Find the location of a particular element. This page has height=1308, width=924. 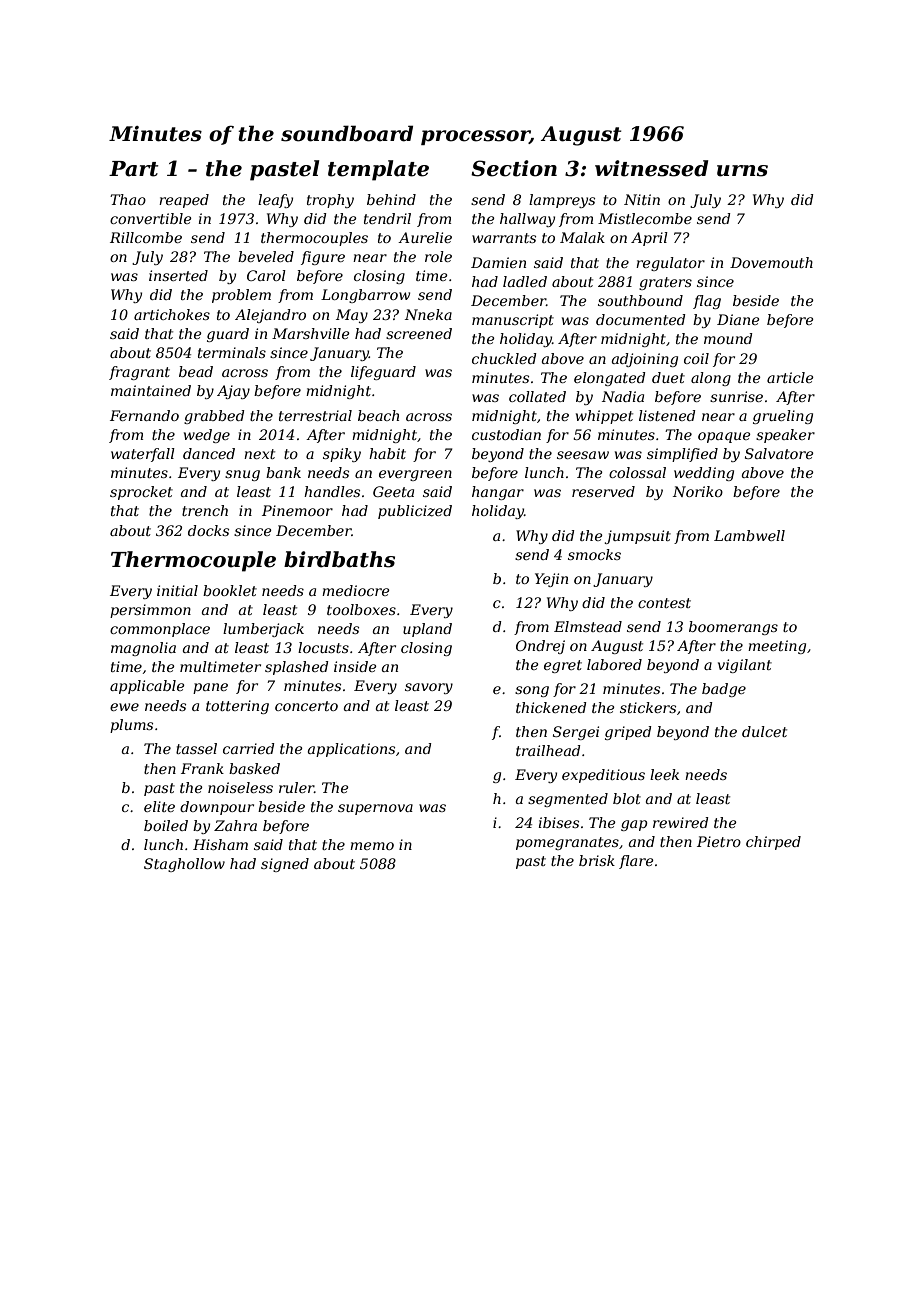

docks is located at coordinates (208, 530).
